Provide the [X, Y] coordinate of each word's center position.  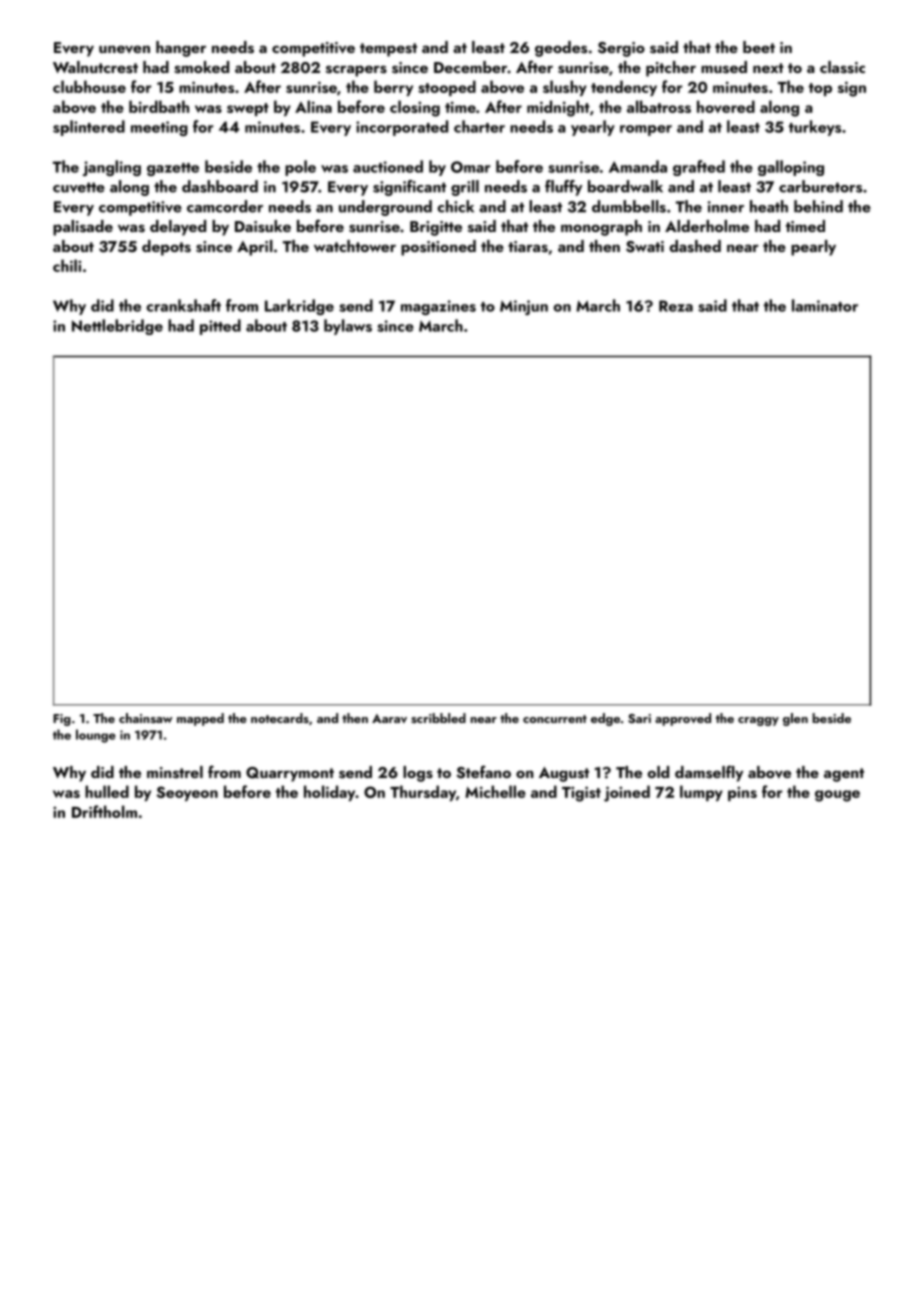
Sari [639, 718]
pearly [813, 248]
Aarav [389, 718]
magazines [438, 307]
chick [455, 206]
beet [759, 47]
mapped [200, 719]
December [470, 67]
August [564, 774]
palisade [83, 228]
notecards [280, 718]
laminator [825, 305]
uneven [124, 49]
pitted [220, 327]
